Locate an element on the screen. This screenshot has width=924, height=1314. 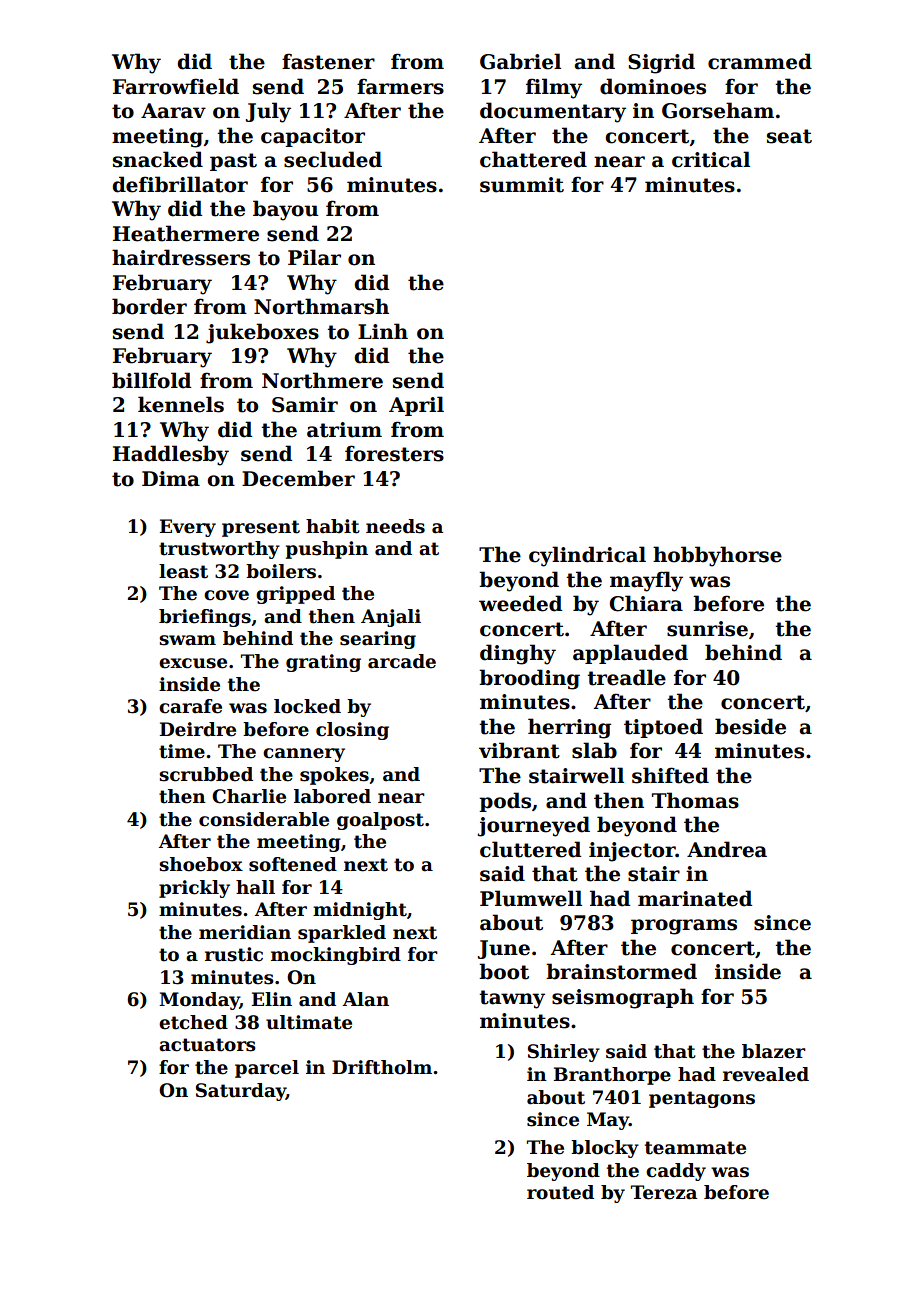
tiptoed is located at coordinates (663, 728).
